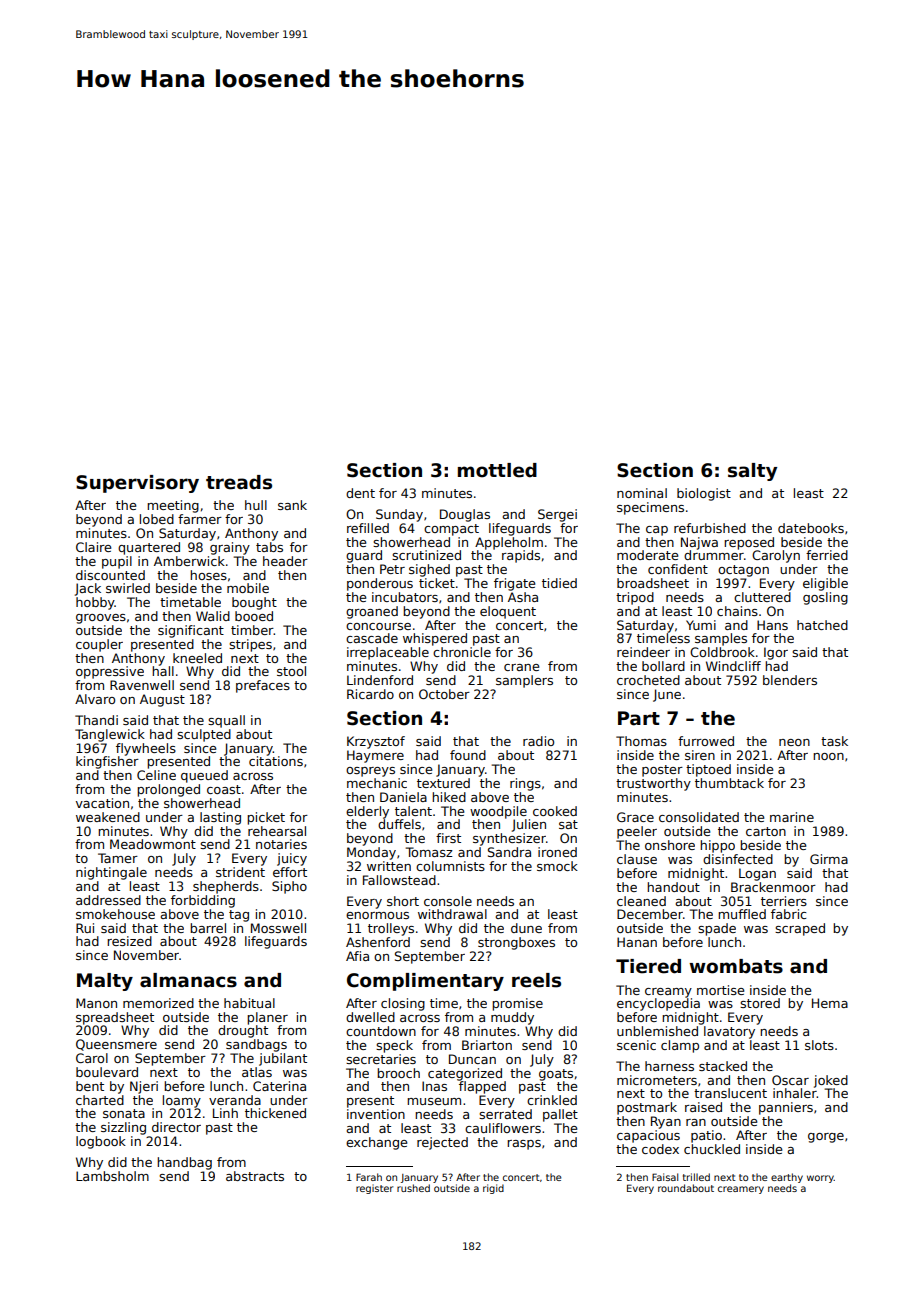  Describe the element at coordinates (255, 1176) in the screenshot. I see `abstracts` at that location.
